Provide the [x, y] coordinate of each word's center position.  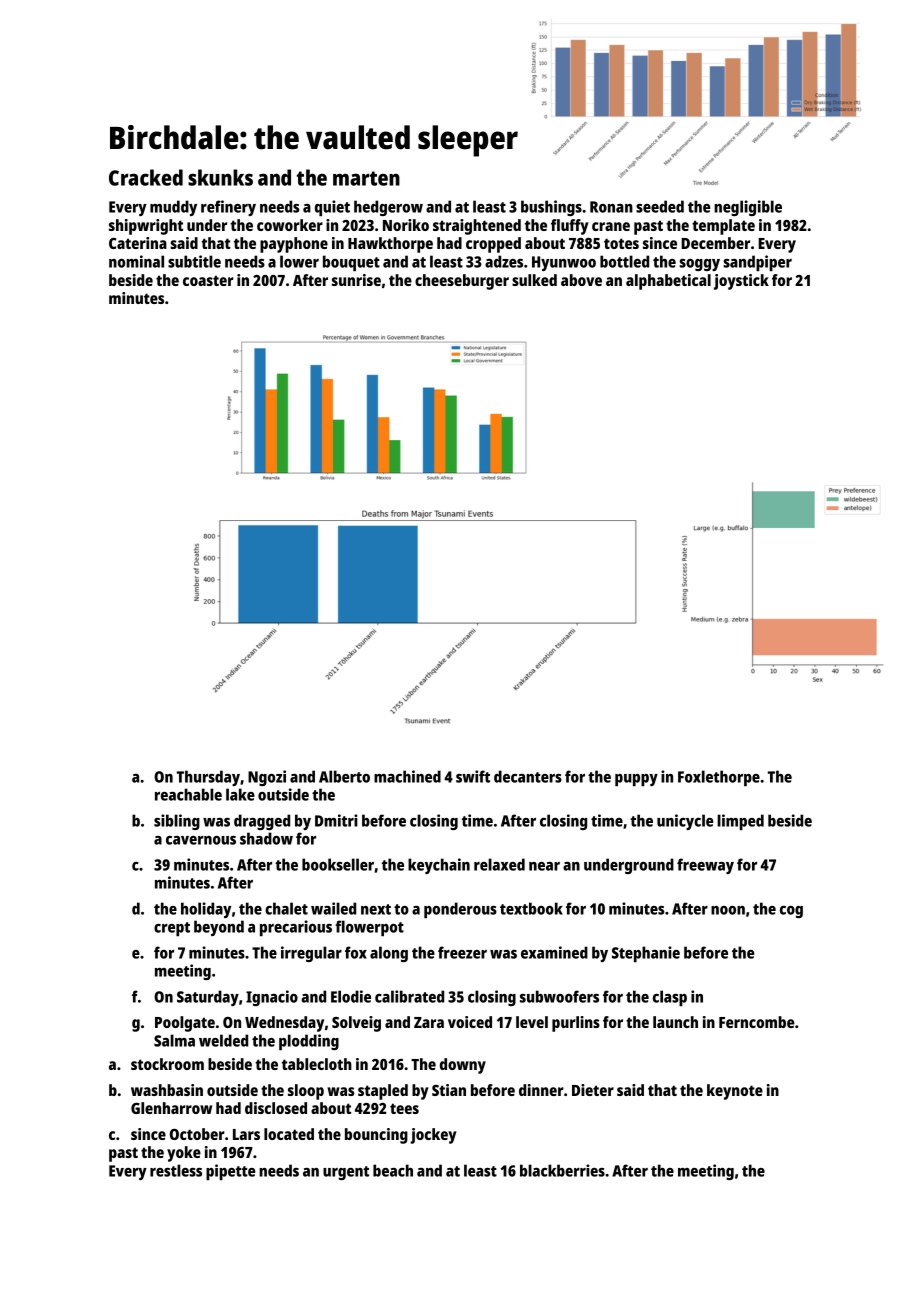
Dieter [593, 1090]
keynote [735, 1092]
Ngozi [267, 778]
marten [366, 178]
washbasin [167, 1090]
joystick [741, 282]
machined [407, 776]
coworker [290, 225]
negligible [748, 208]
